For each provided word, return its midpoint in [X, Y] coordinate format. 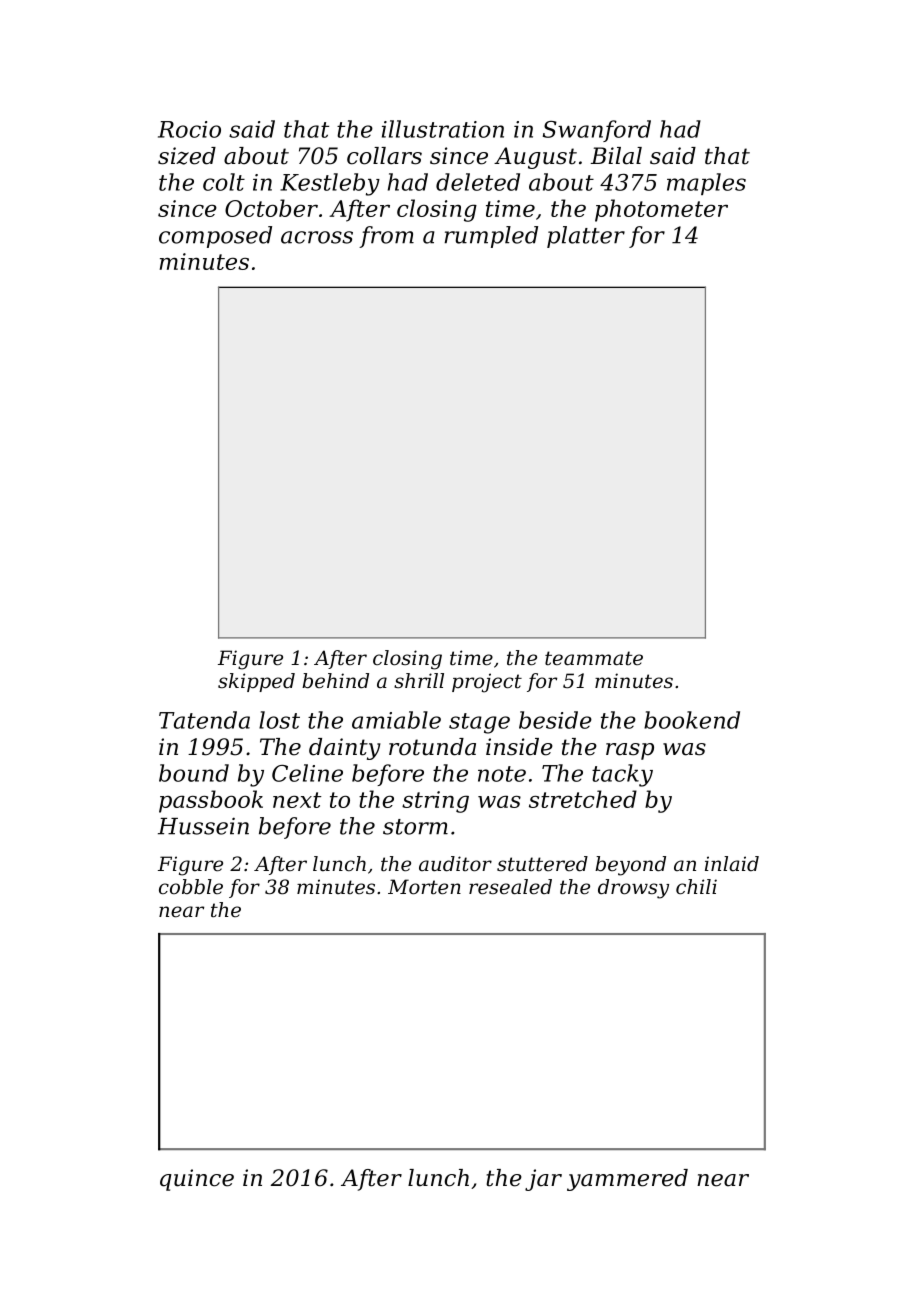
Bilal [616, 156]
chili [696, 887]
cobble [191, 887]
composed [215, 237]
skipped [256, 682]
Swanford [597, 131]
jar [543, 1180]
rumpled [491, 237]
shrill [419, 680]
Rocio [189, 129]
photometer [661, 210]
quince [197, 1180]
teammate [594, 658]
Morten [424, 887]
